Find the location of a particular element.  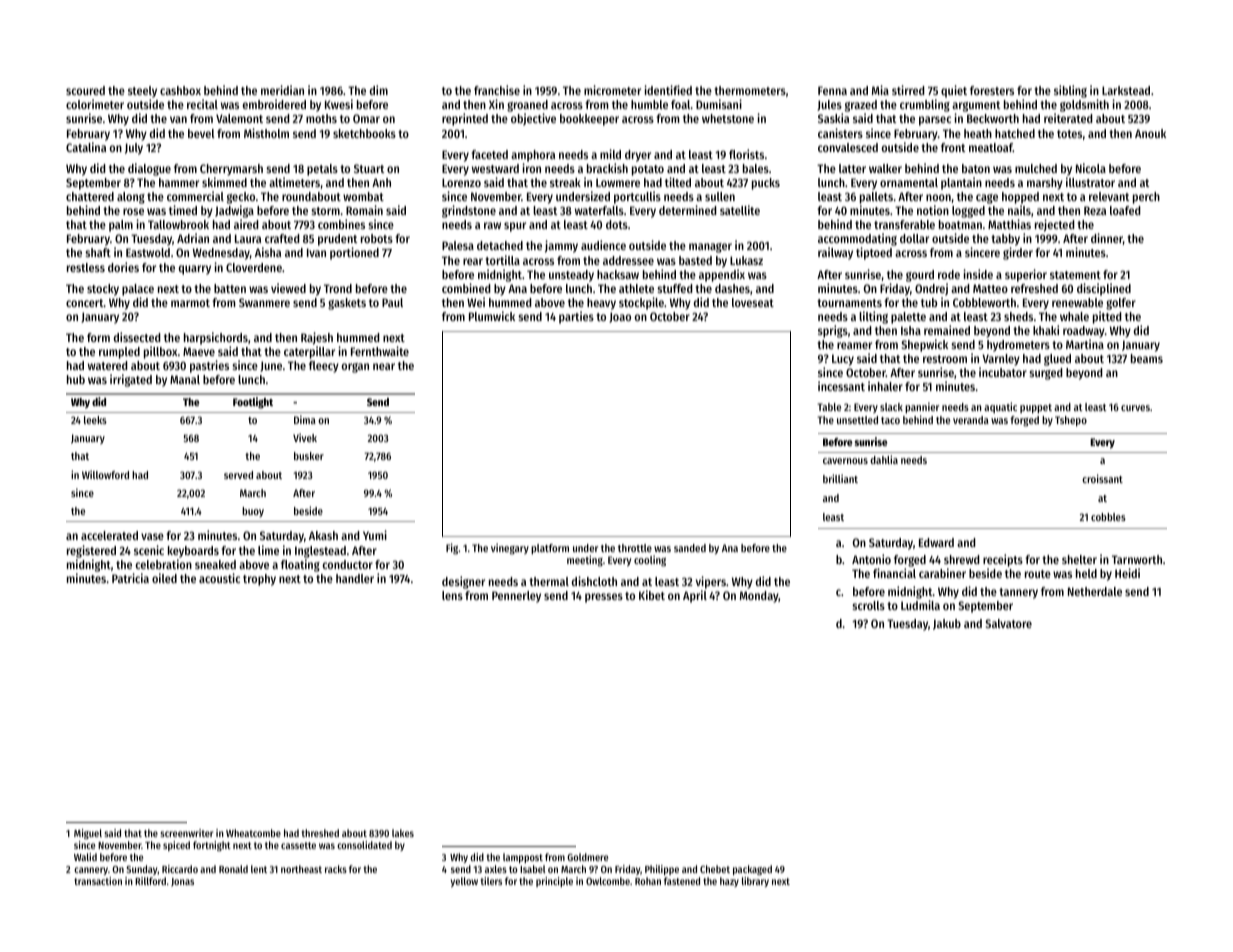

Miguel is located at coordinates (88, 834).
